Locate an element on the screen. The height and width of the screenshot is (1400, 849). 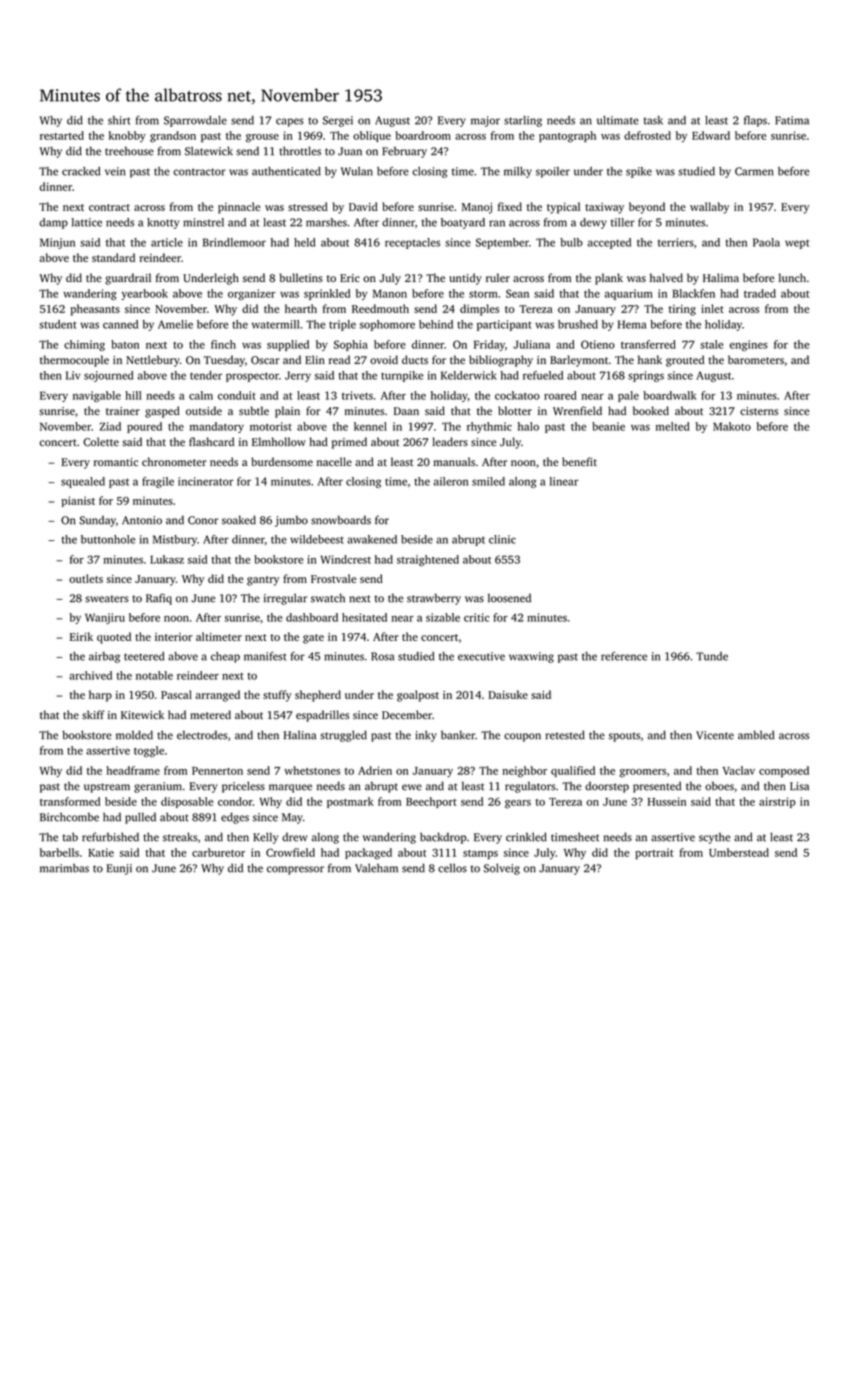
spike is located at coordinates (639, 172).
